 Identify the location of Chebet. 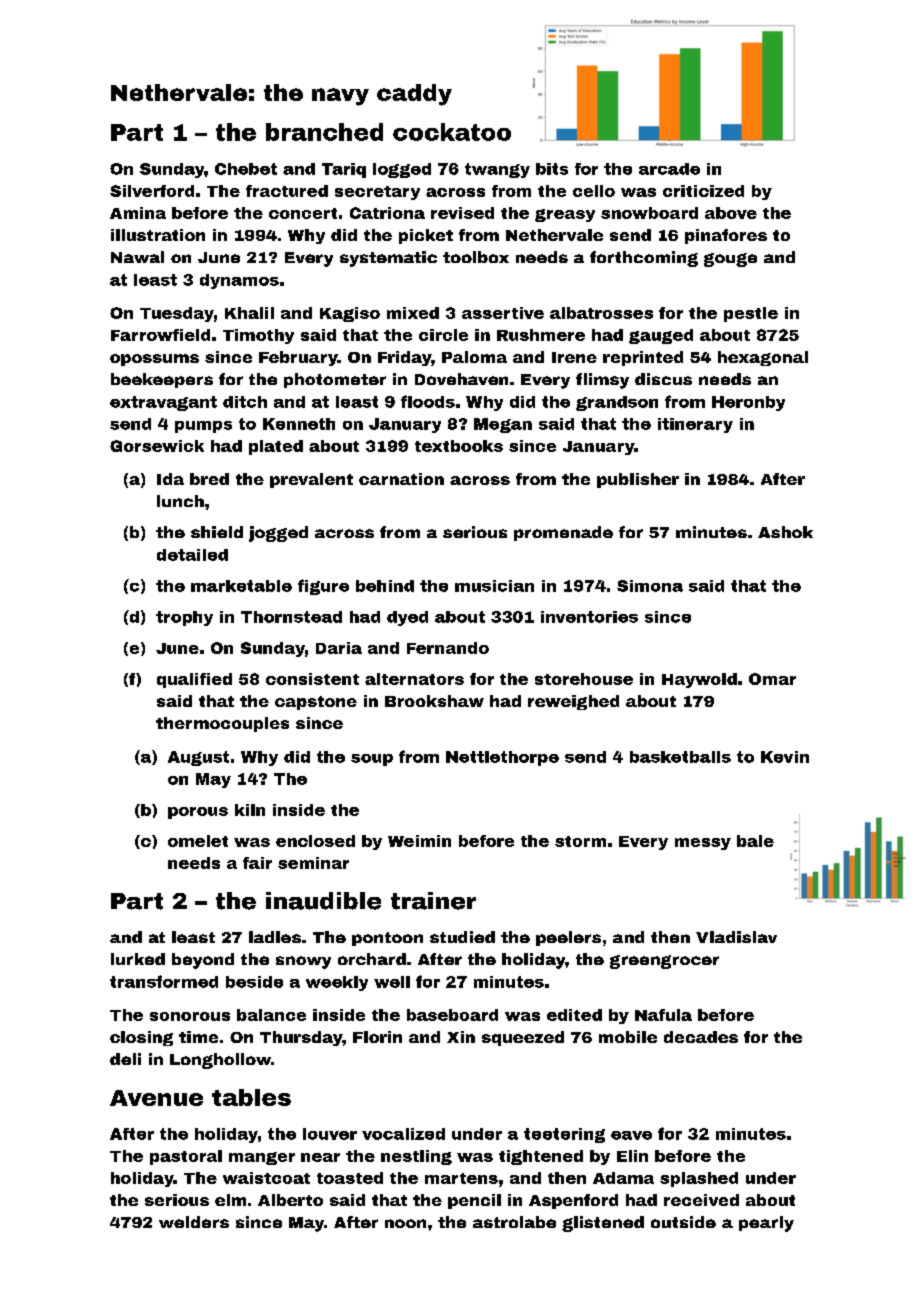
(246, 169).
